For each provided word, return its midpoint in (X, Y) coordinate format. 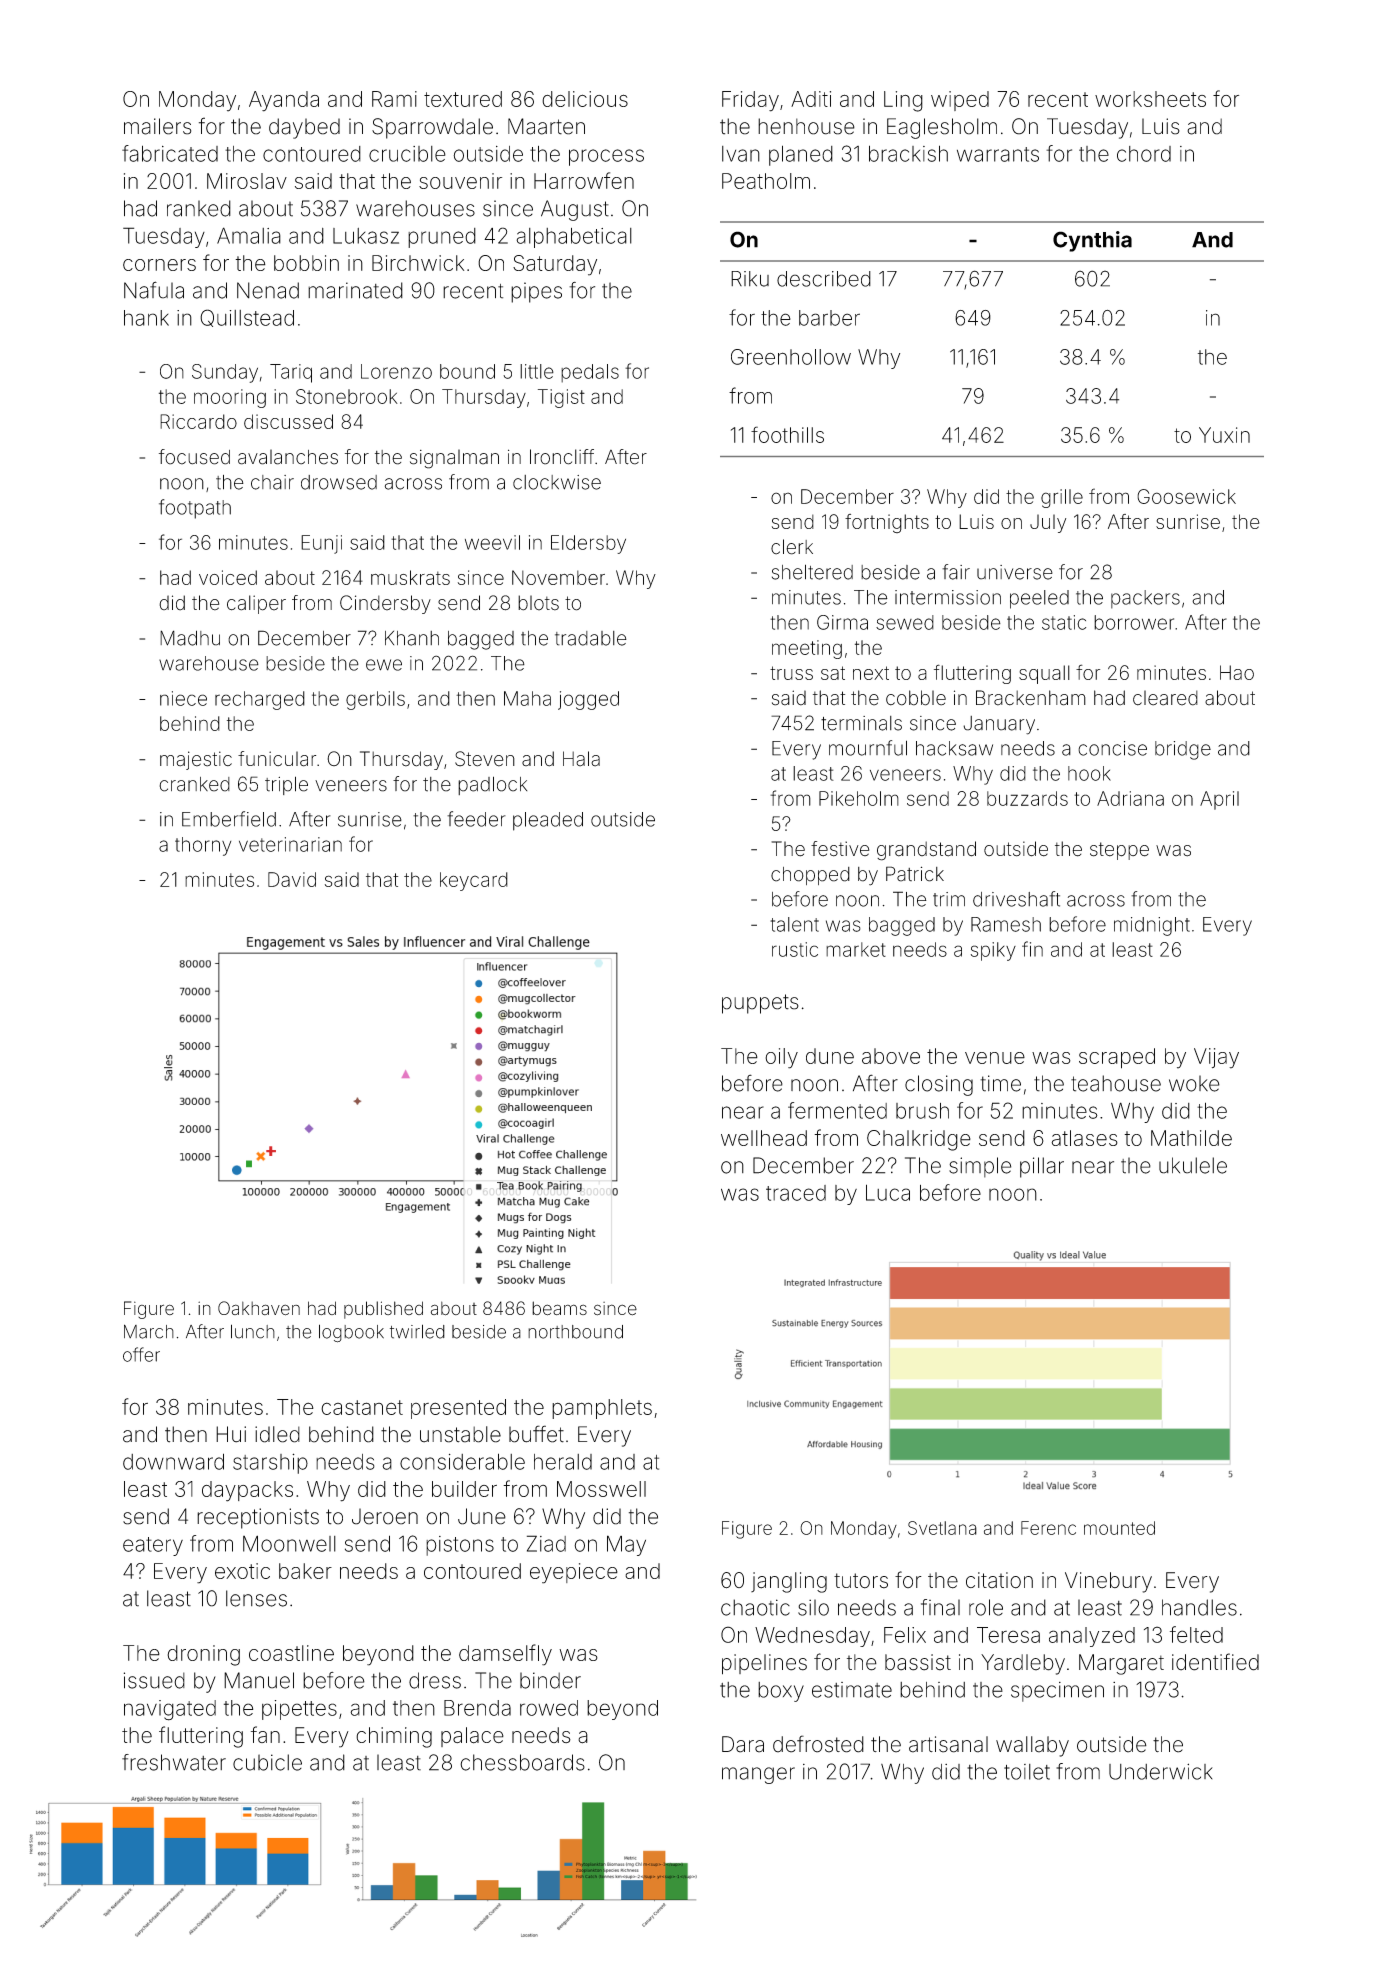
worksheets (1150, 99)
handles (1199, 1607)
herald (563, 1462)
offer (141, 1354)
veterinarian (290, 844)
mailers (157, 126)
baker (305, 1571)
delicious (585, 99)
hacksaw (954, 748)
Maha (527, 698)
